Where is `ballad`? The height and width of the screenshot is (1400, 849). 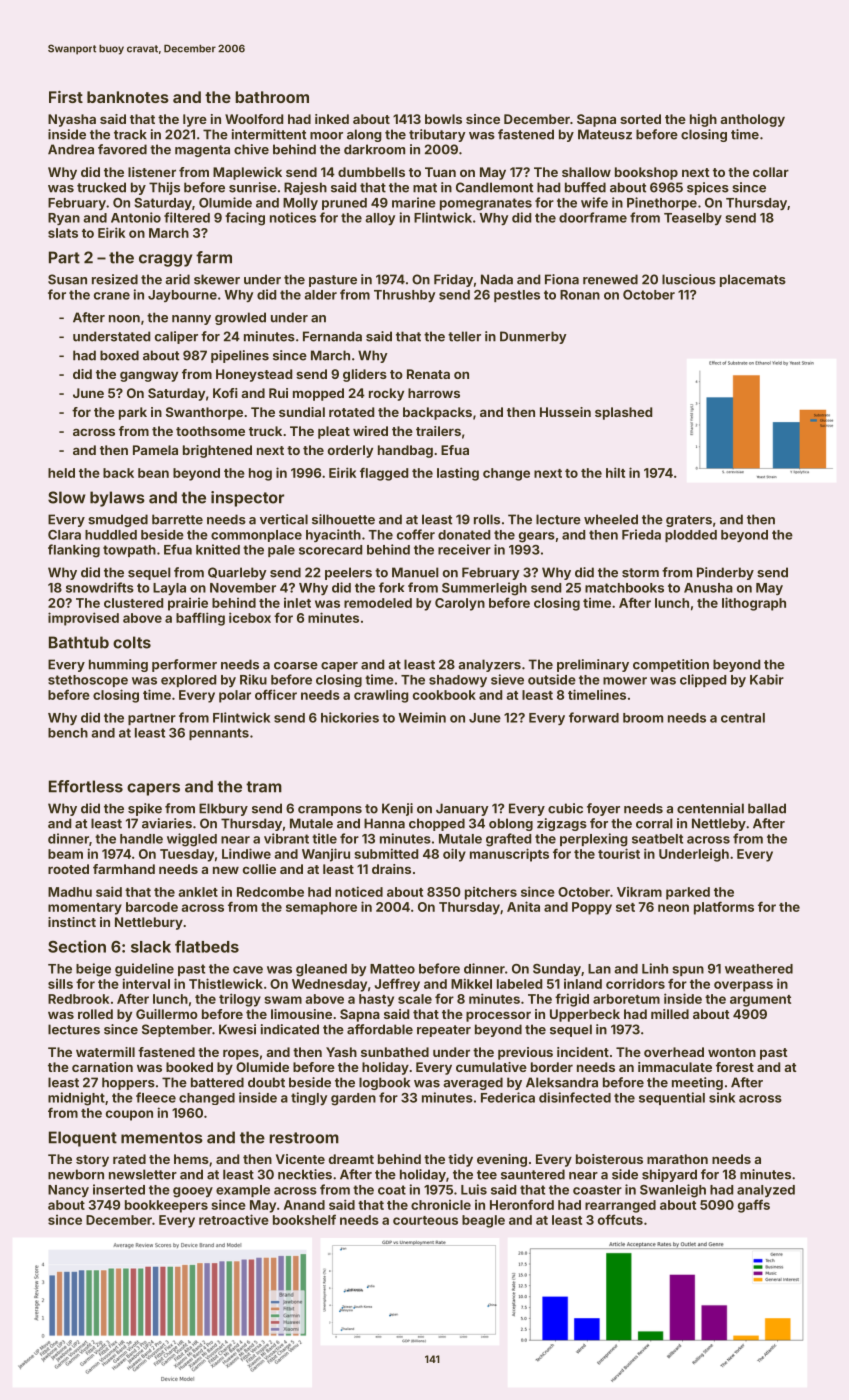
ballad is located at coordinates (767, 808).
